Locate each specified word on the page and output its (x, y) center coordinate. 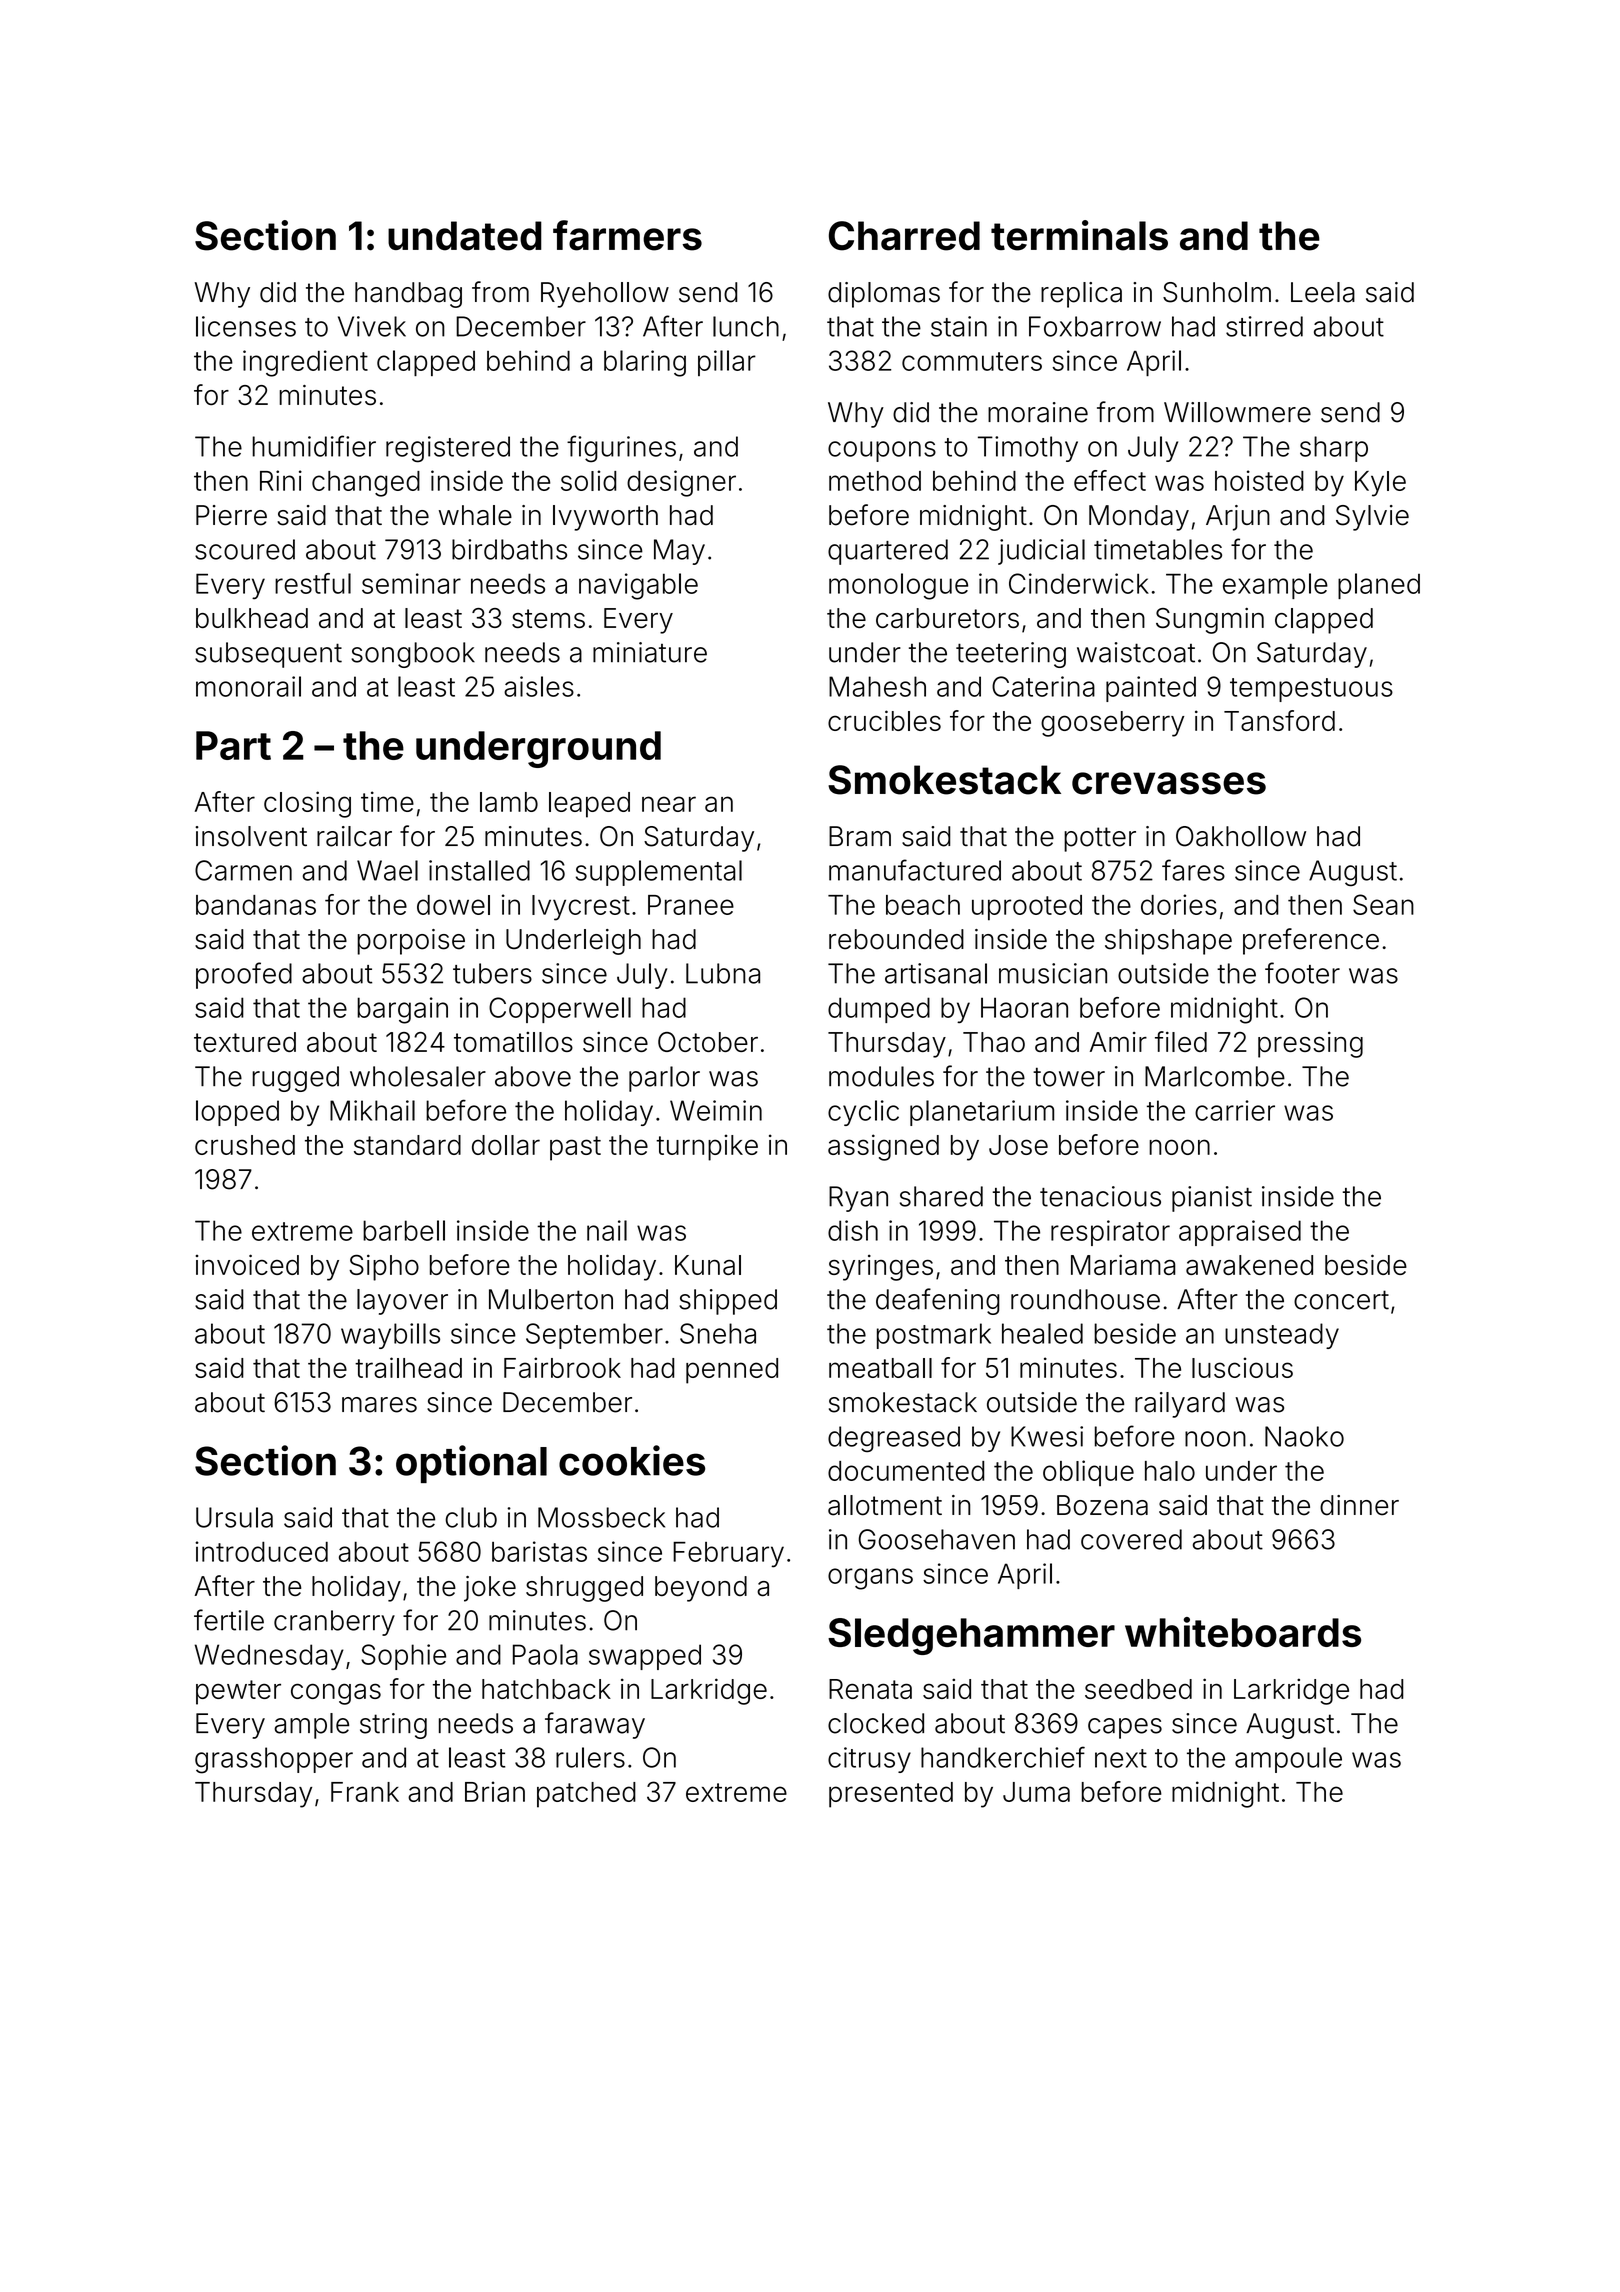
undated (465, 236)
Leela (1323, 292)
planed (1379, 586)
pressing (1310, 1045)
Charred (904, 236)
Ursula (234, 1517)
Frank (365, 1792)
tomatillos (513, 1042)
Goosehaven (937, 1539)
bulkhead (252, 618)
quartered (888, 552)
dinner (1359, 1505)
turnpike (707, 1147)
